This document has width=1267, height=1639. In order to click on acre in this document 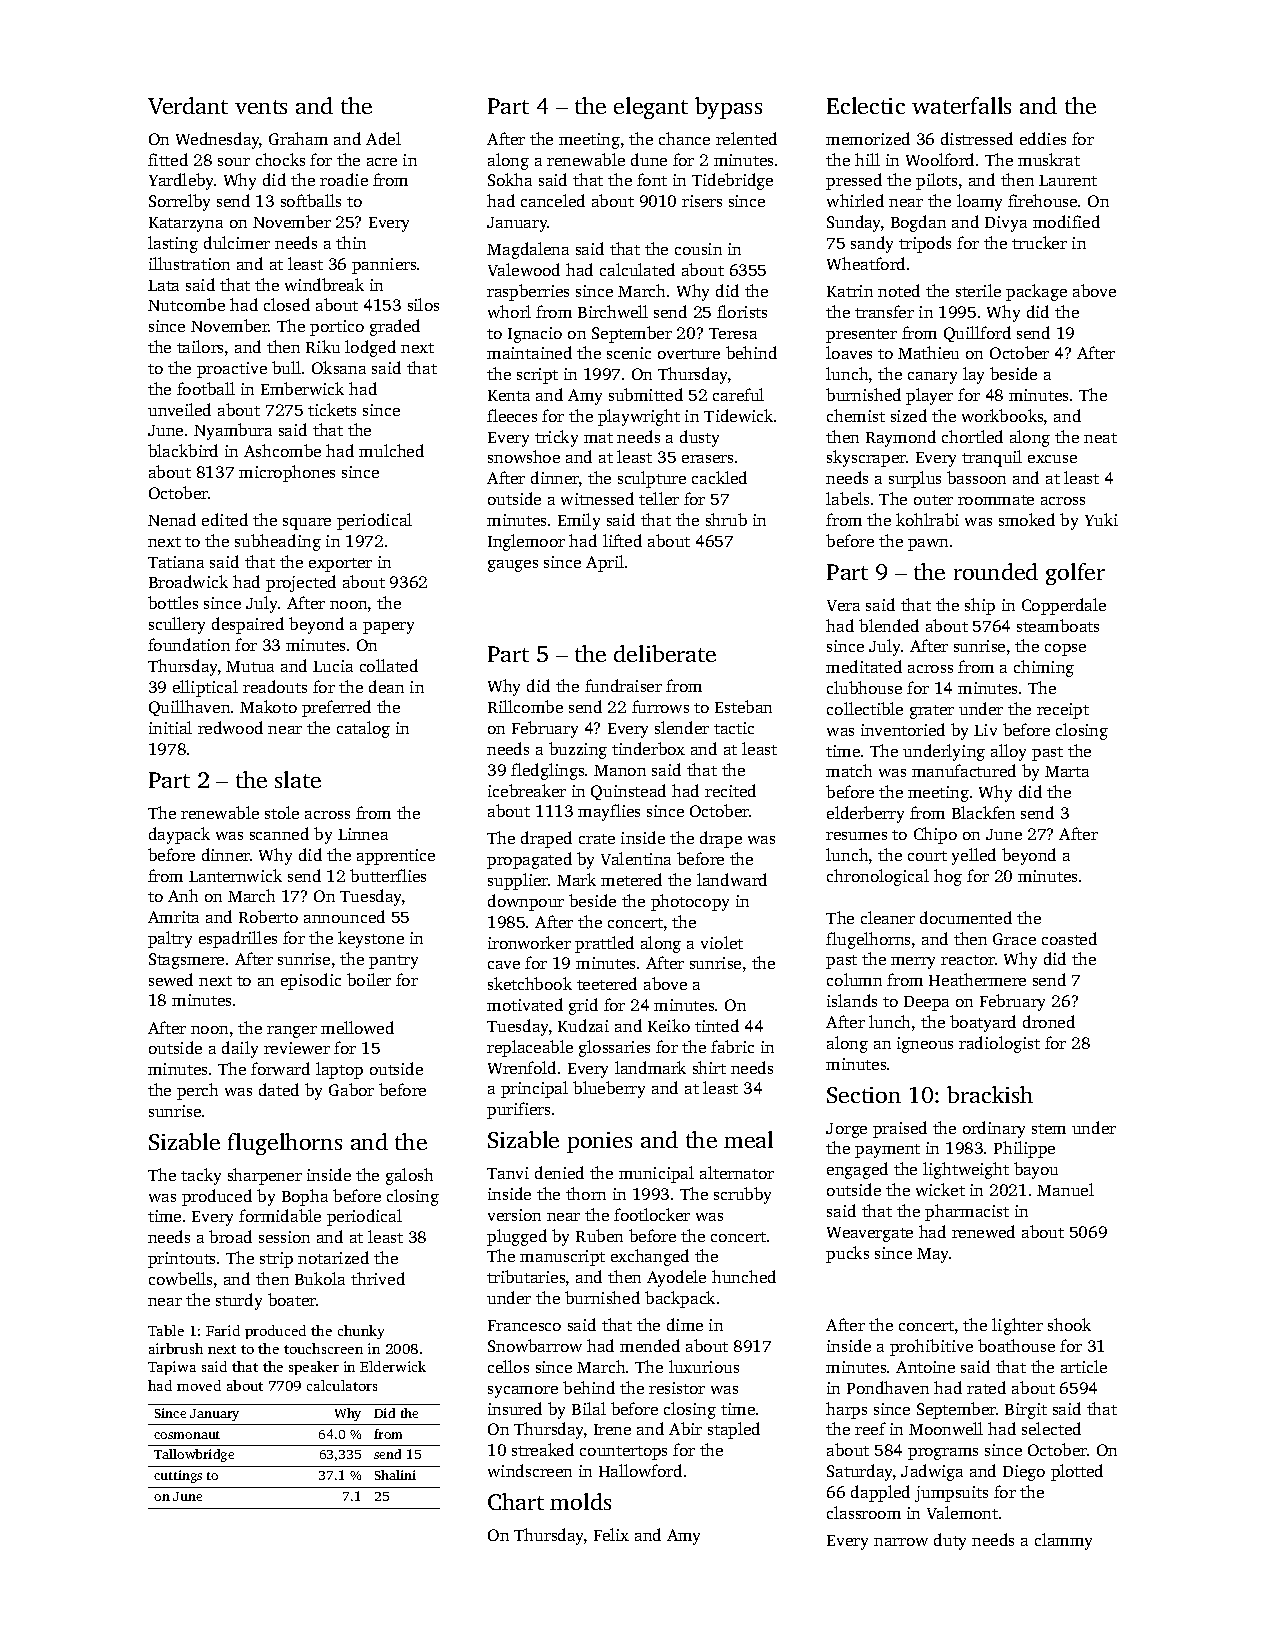, I will do `click(382, 162)`.
